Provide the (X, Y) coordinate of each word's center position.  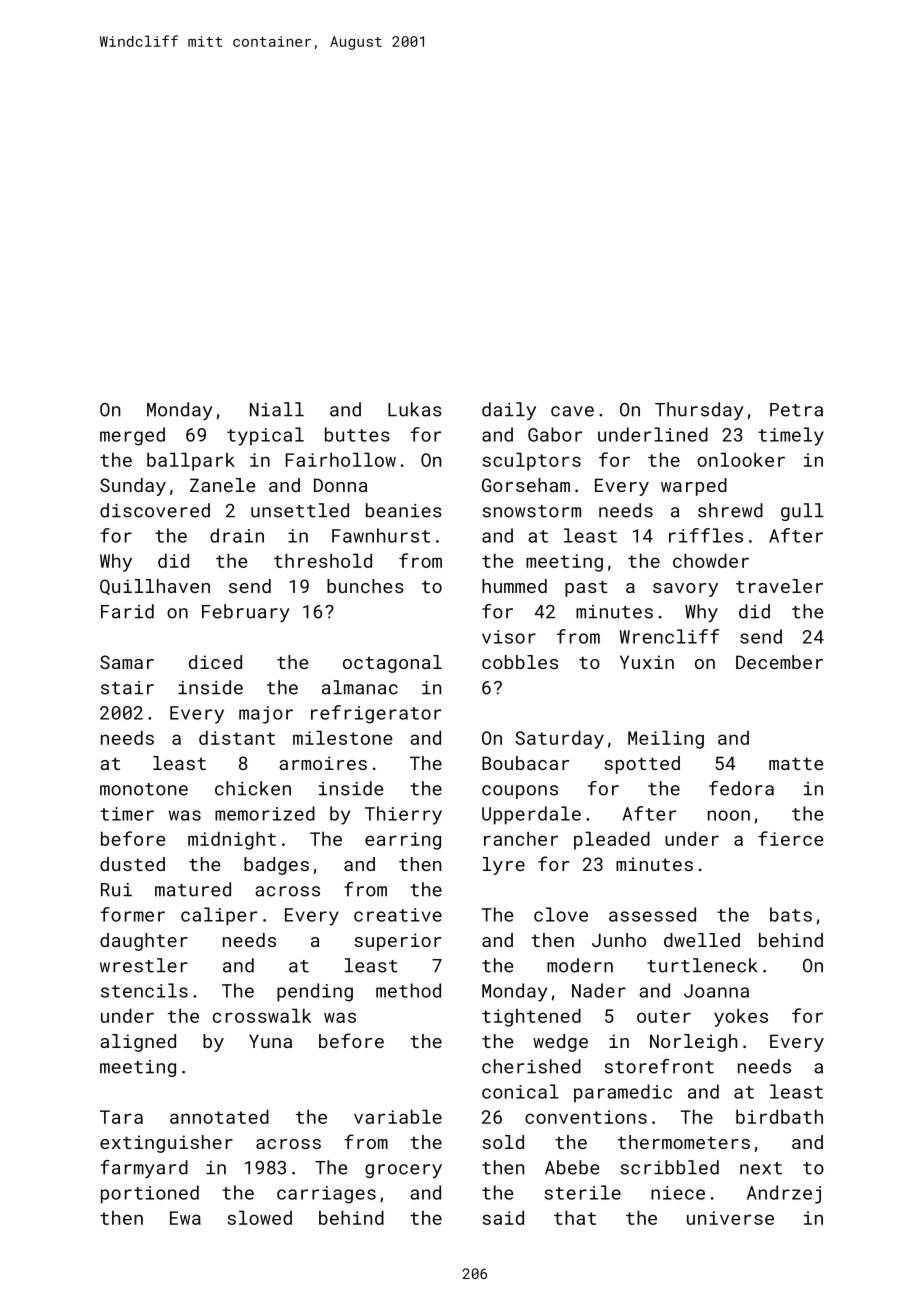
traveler (779, 586)
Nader (599, 990)
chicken (253, 788)
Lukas (415, 409)
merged (132, 436)
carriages (326, 1195)
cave (572, 411)
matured (193, 889)
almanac (360, 687)
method (408, 990)
